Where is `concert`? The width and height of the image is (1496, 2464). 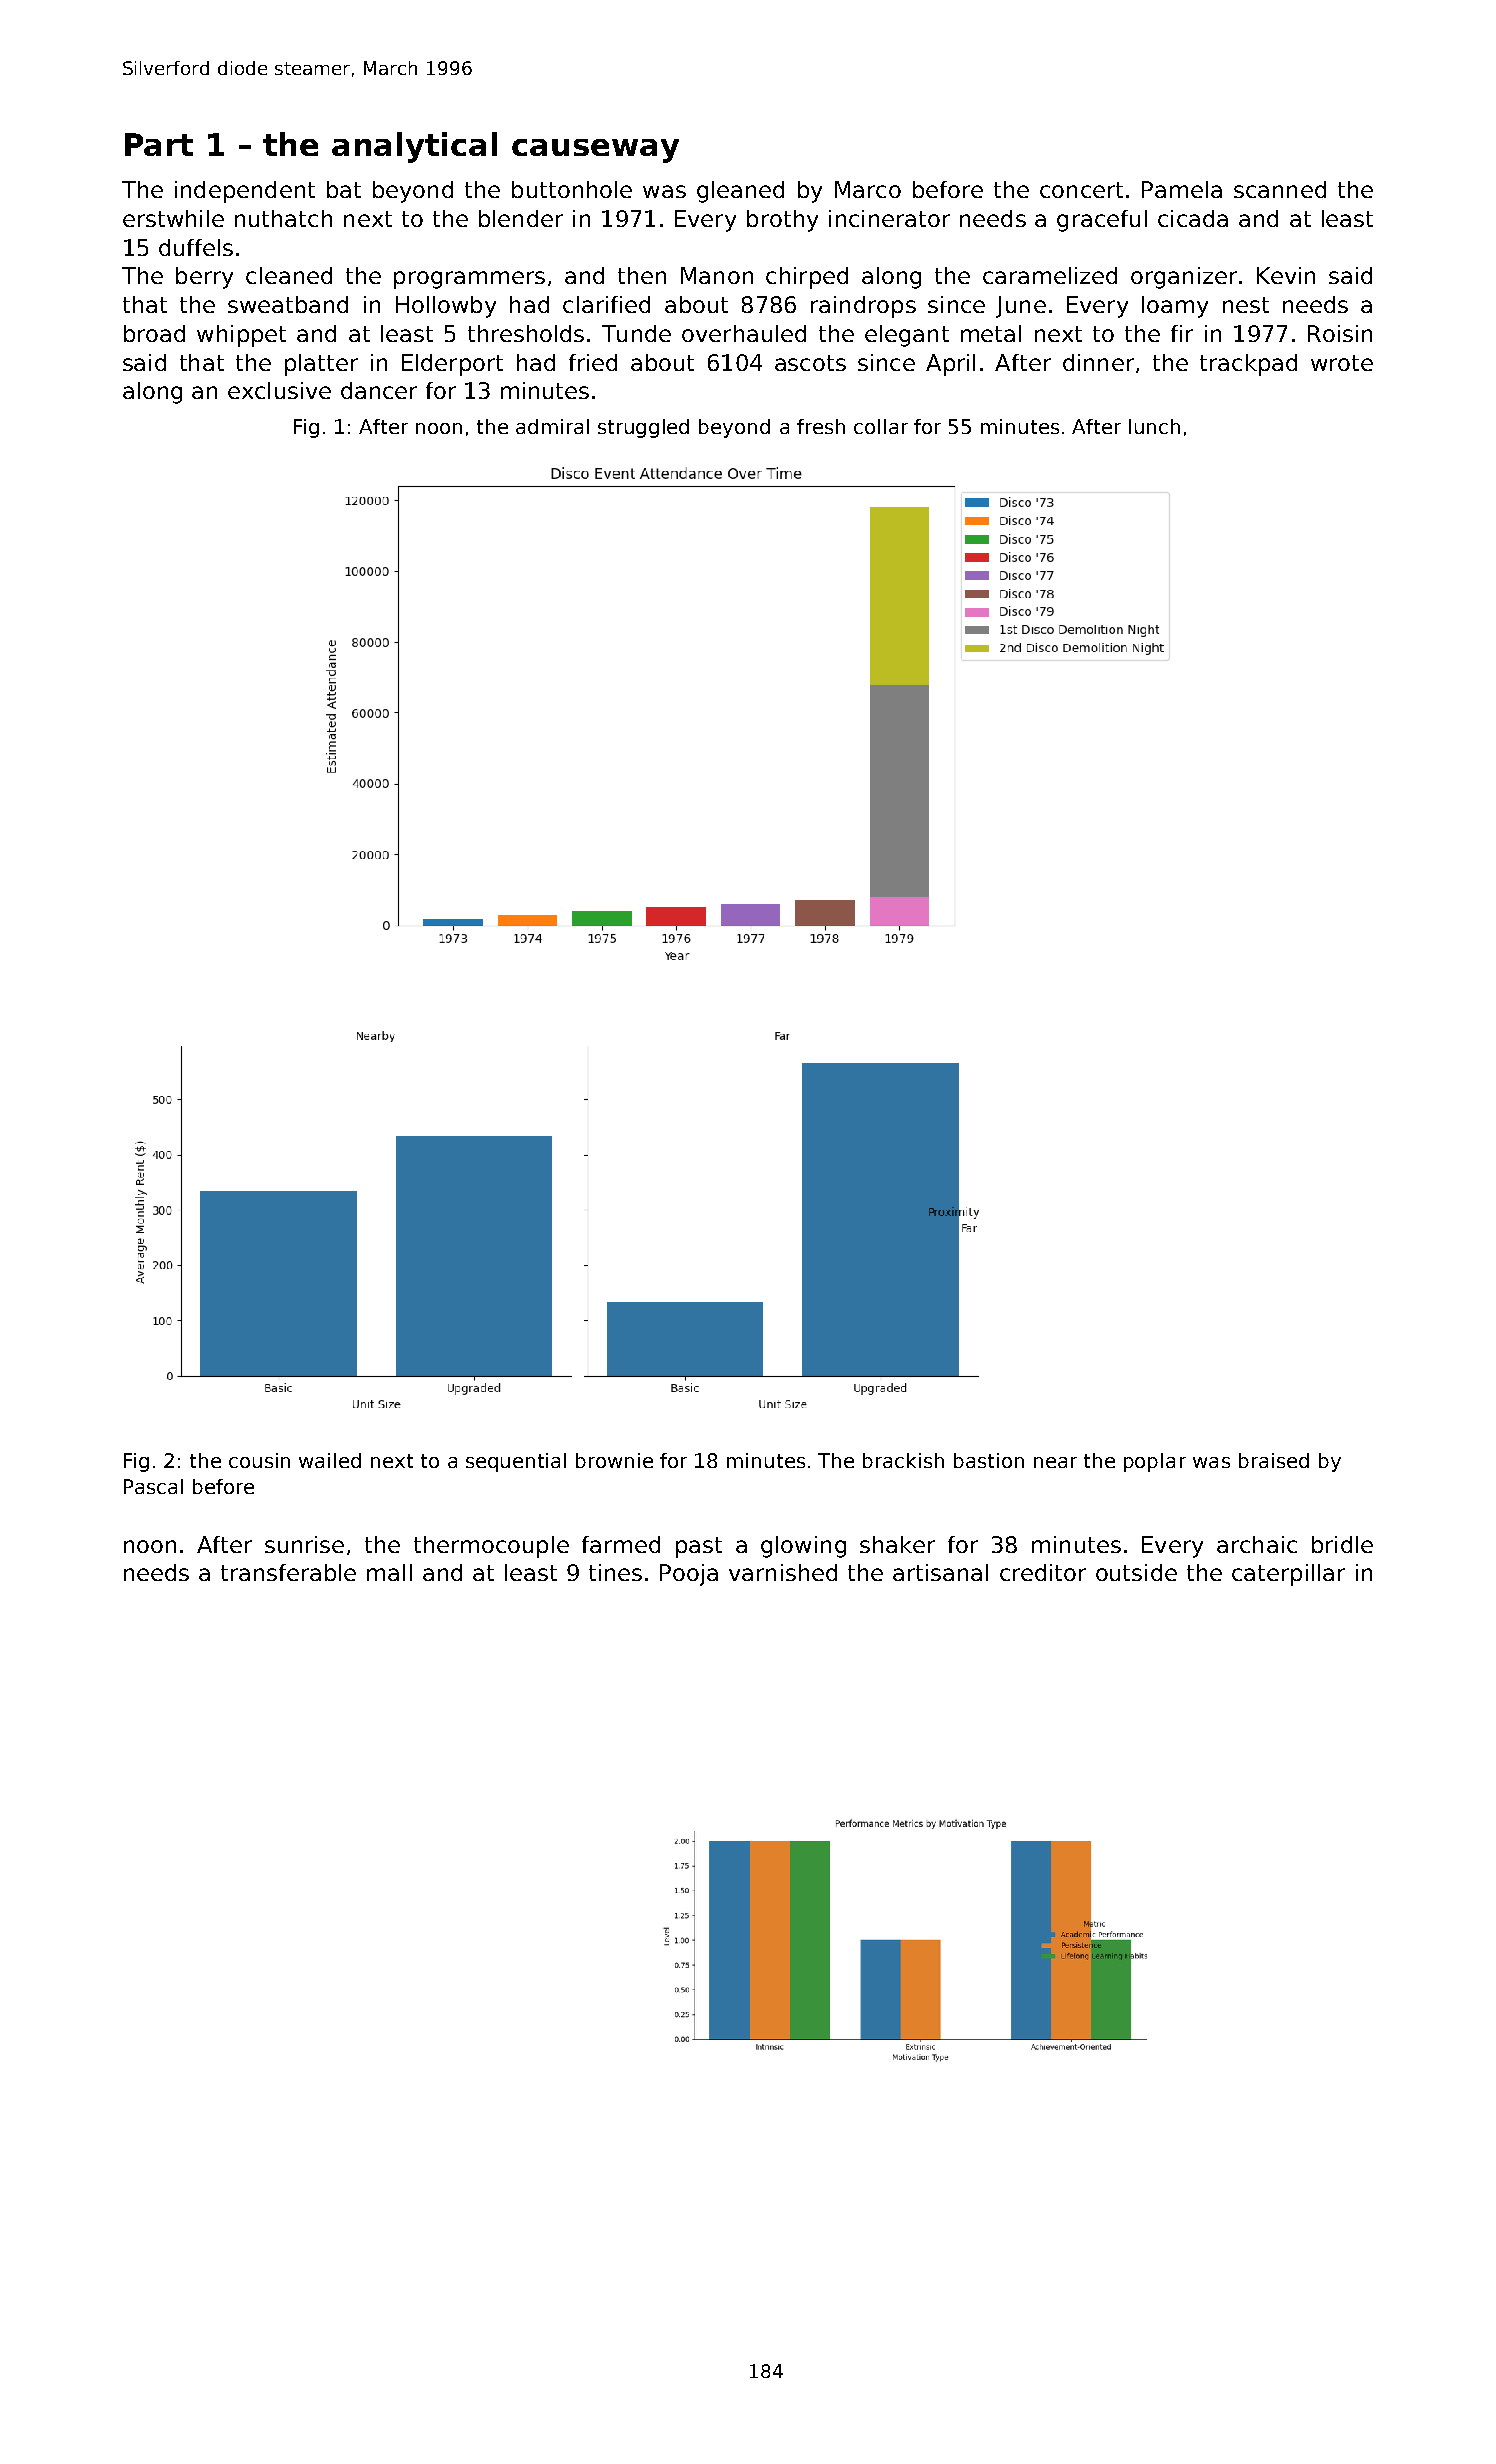
concert is located at coordinates (1081, 190).
